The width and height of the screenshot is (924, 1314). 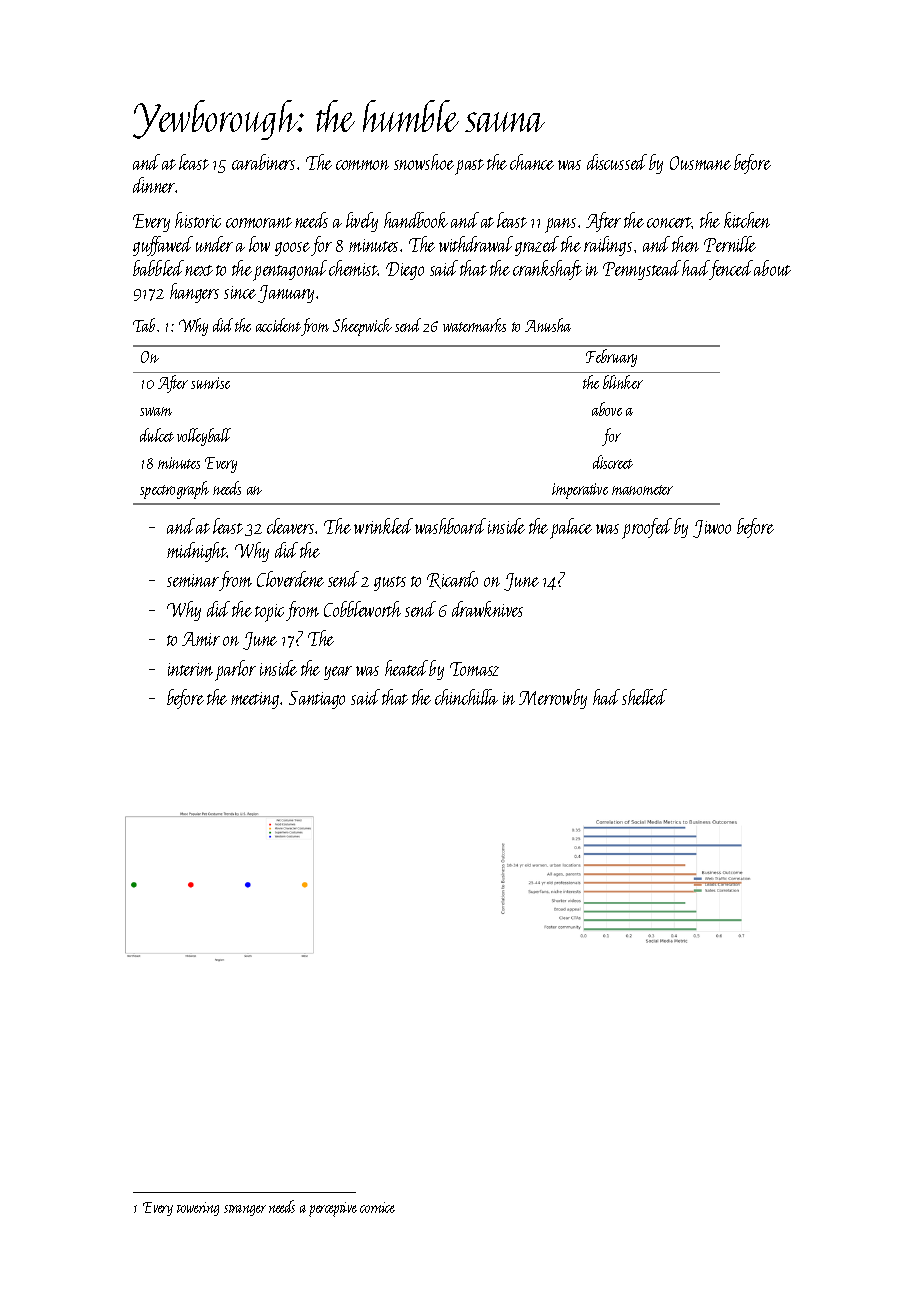 I want to click on seminar, so click(x=193, y=580).
